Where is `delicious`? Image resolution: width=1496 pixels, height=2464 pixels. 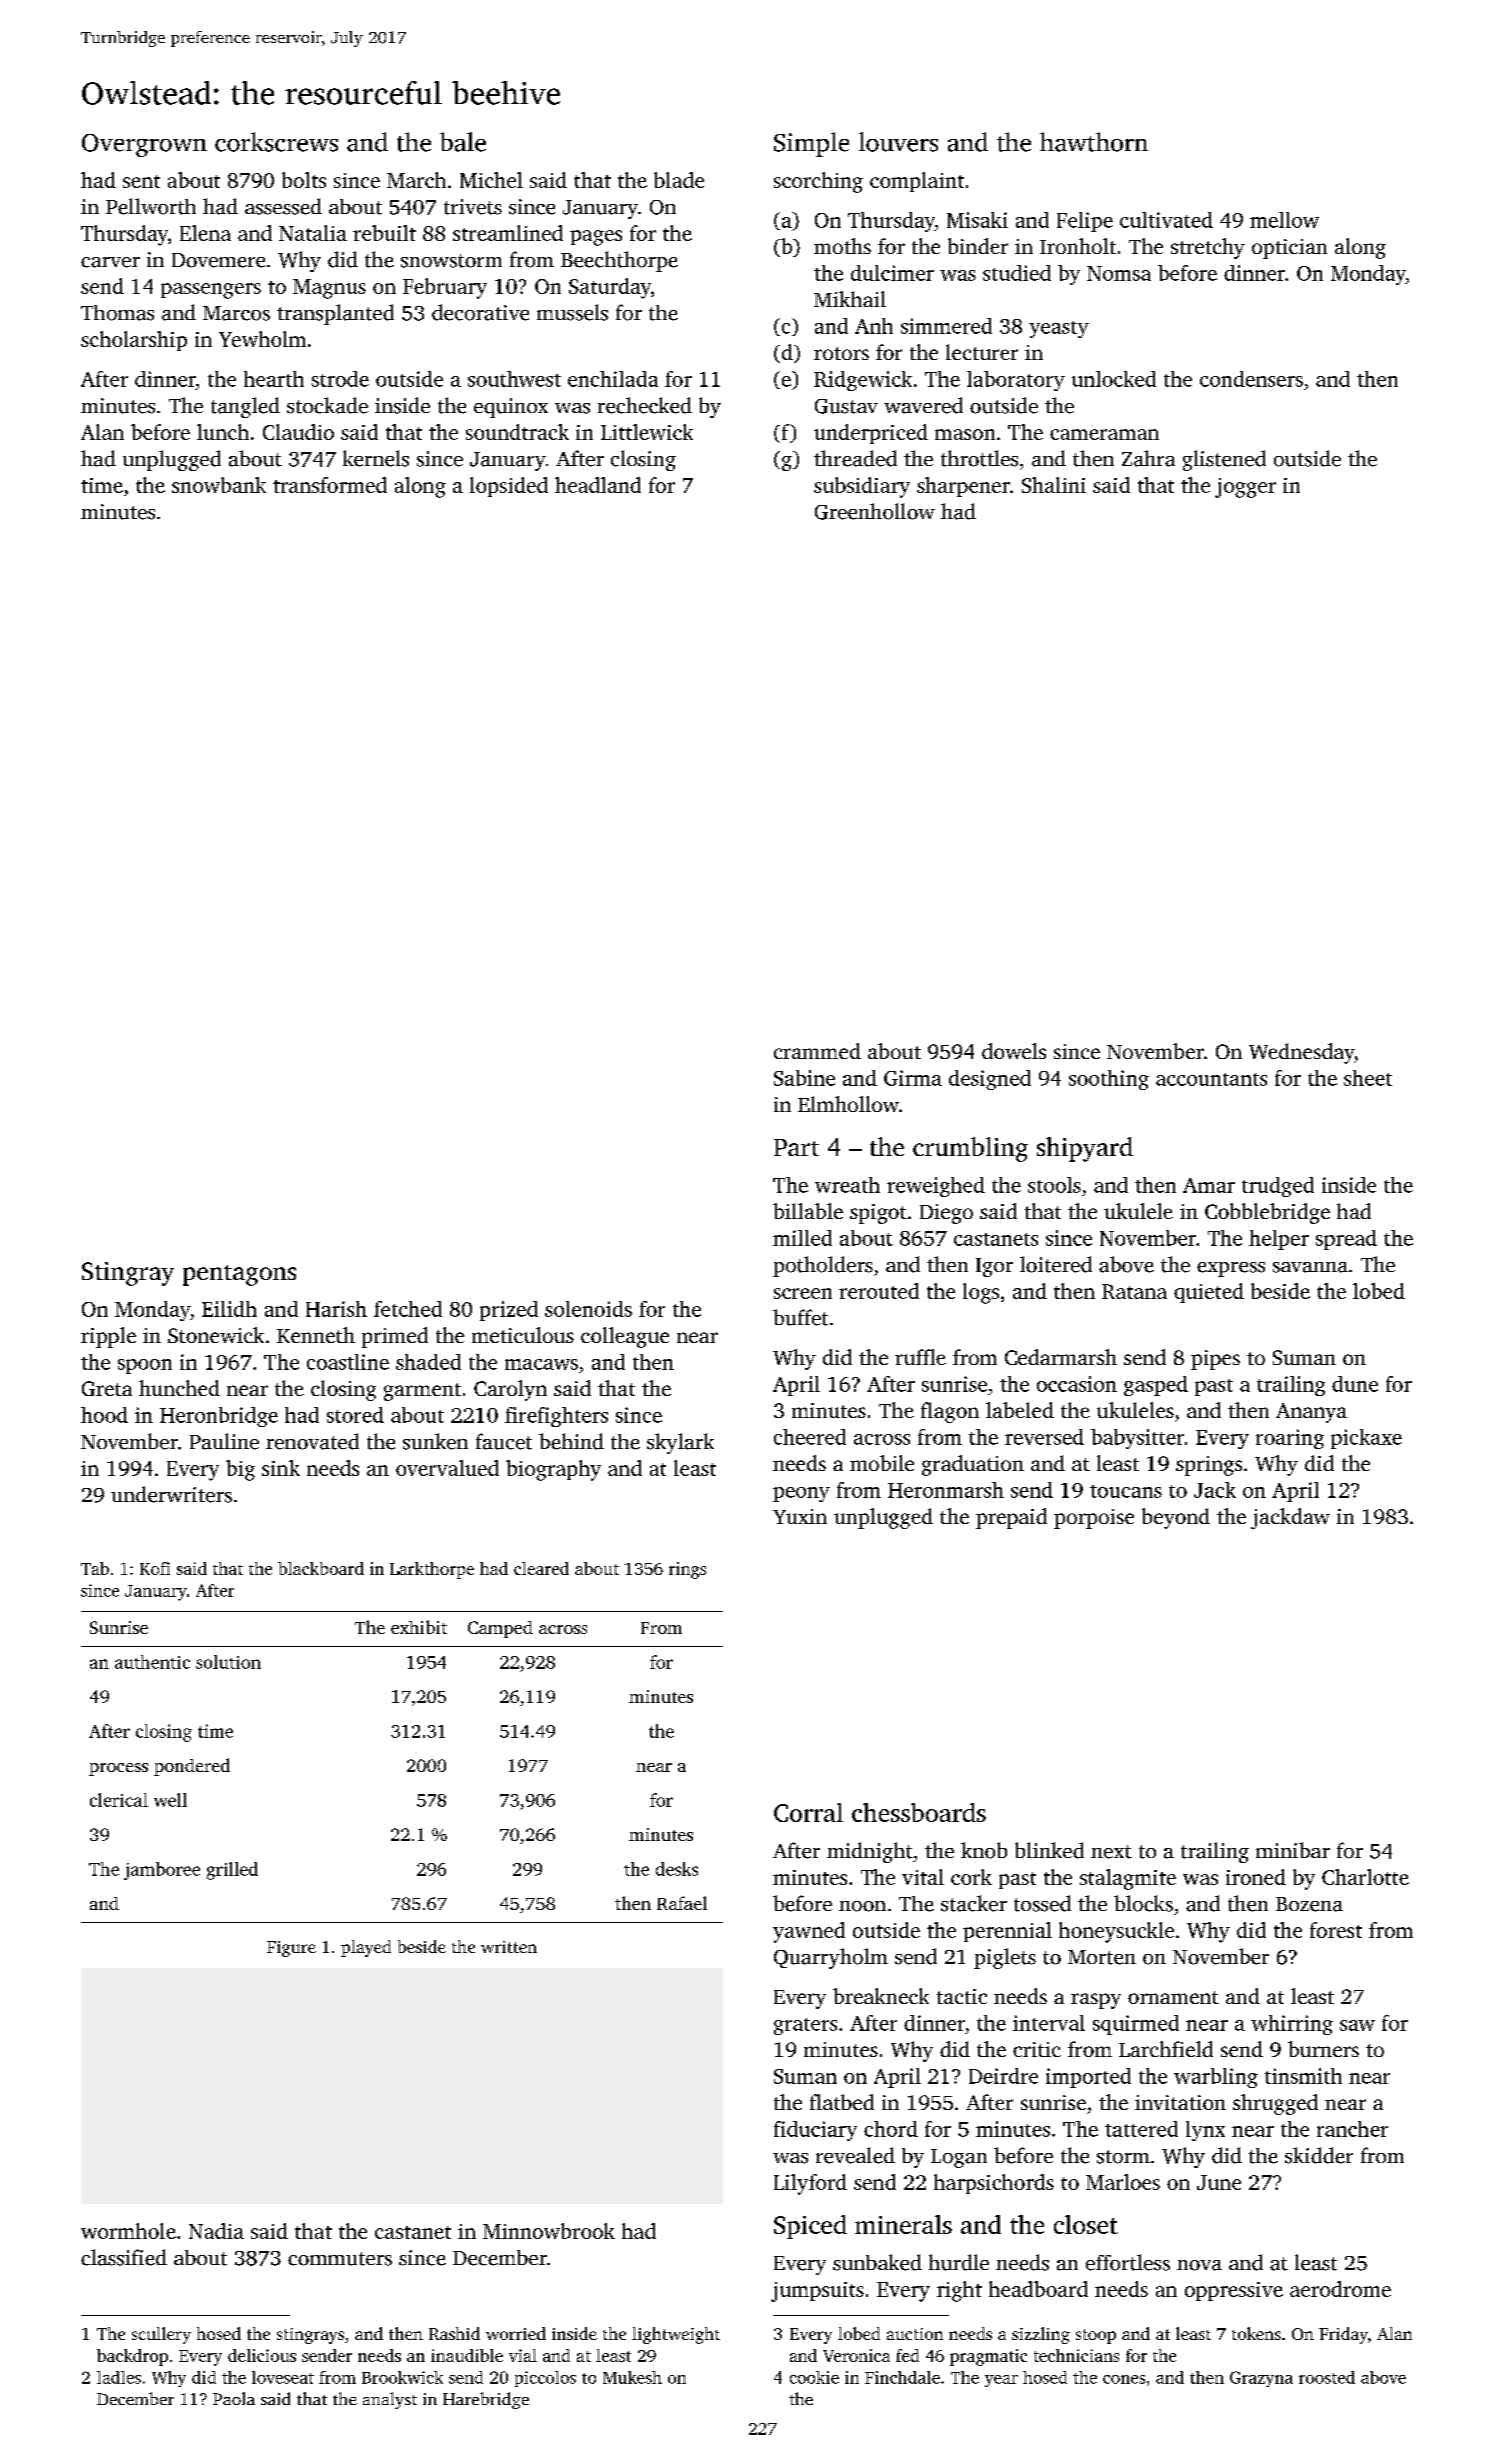 delicious is located at coordinates (262, 2355).
